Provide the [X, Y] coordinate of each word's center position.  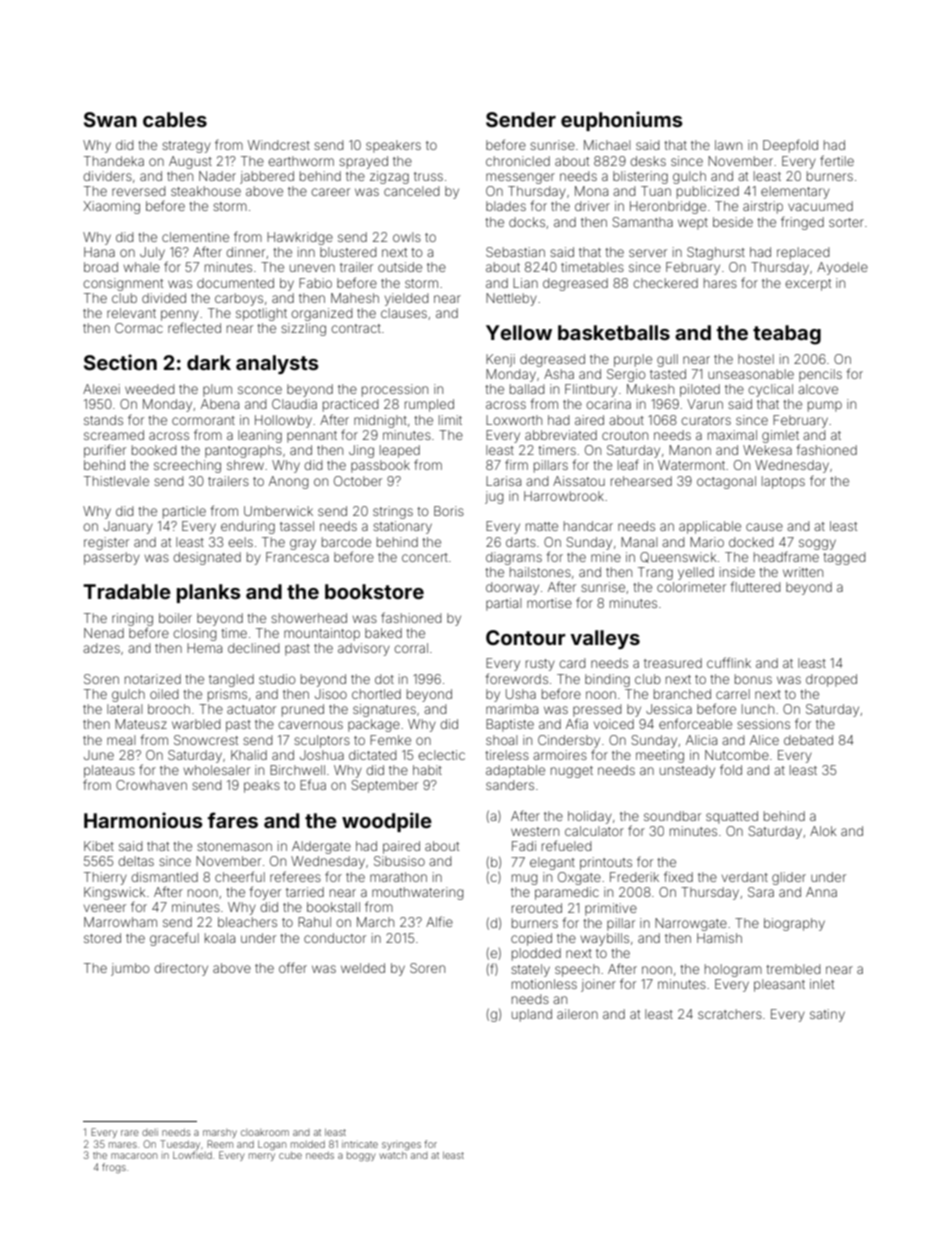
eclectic [441, 755]
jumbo [130, 969]
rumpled [429, 405]
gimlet [780, 436]
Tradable [127, 591]
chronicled [518, 161]
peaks [262, 786]
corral [411, 648]
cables [175, 119]
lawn [728, 145]
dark [209, 362]
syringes [401, 1146]
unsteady [687, 771]
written [803, 572]
